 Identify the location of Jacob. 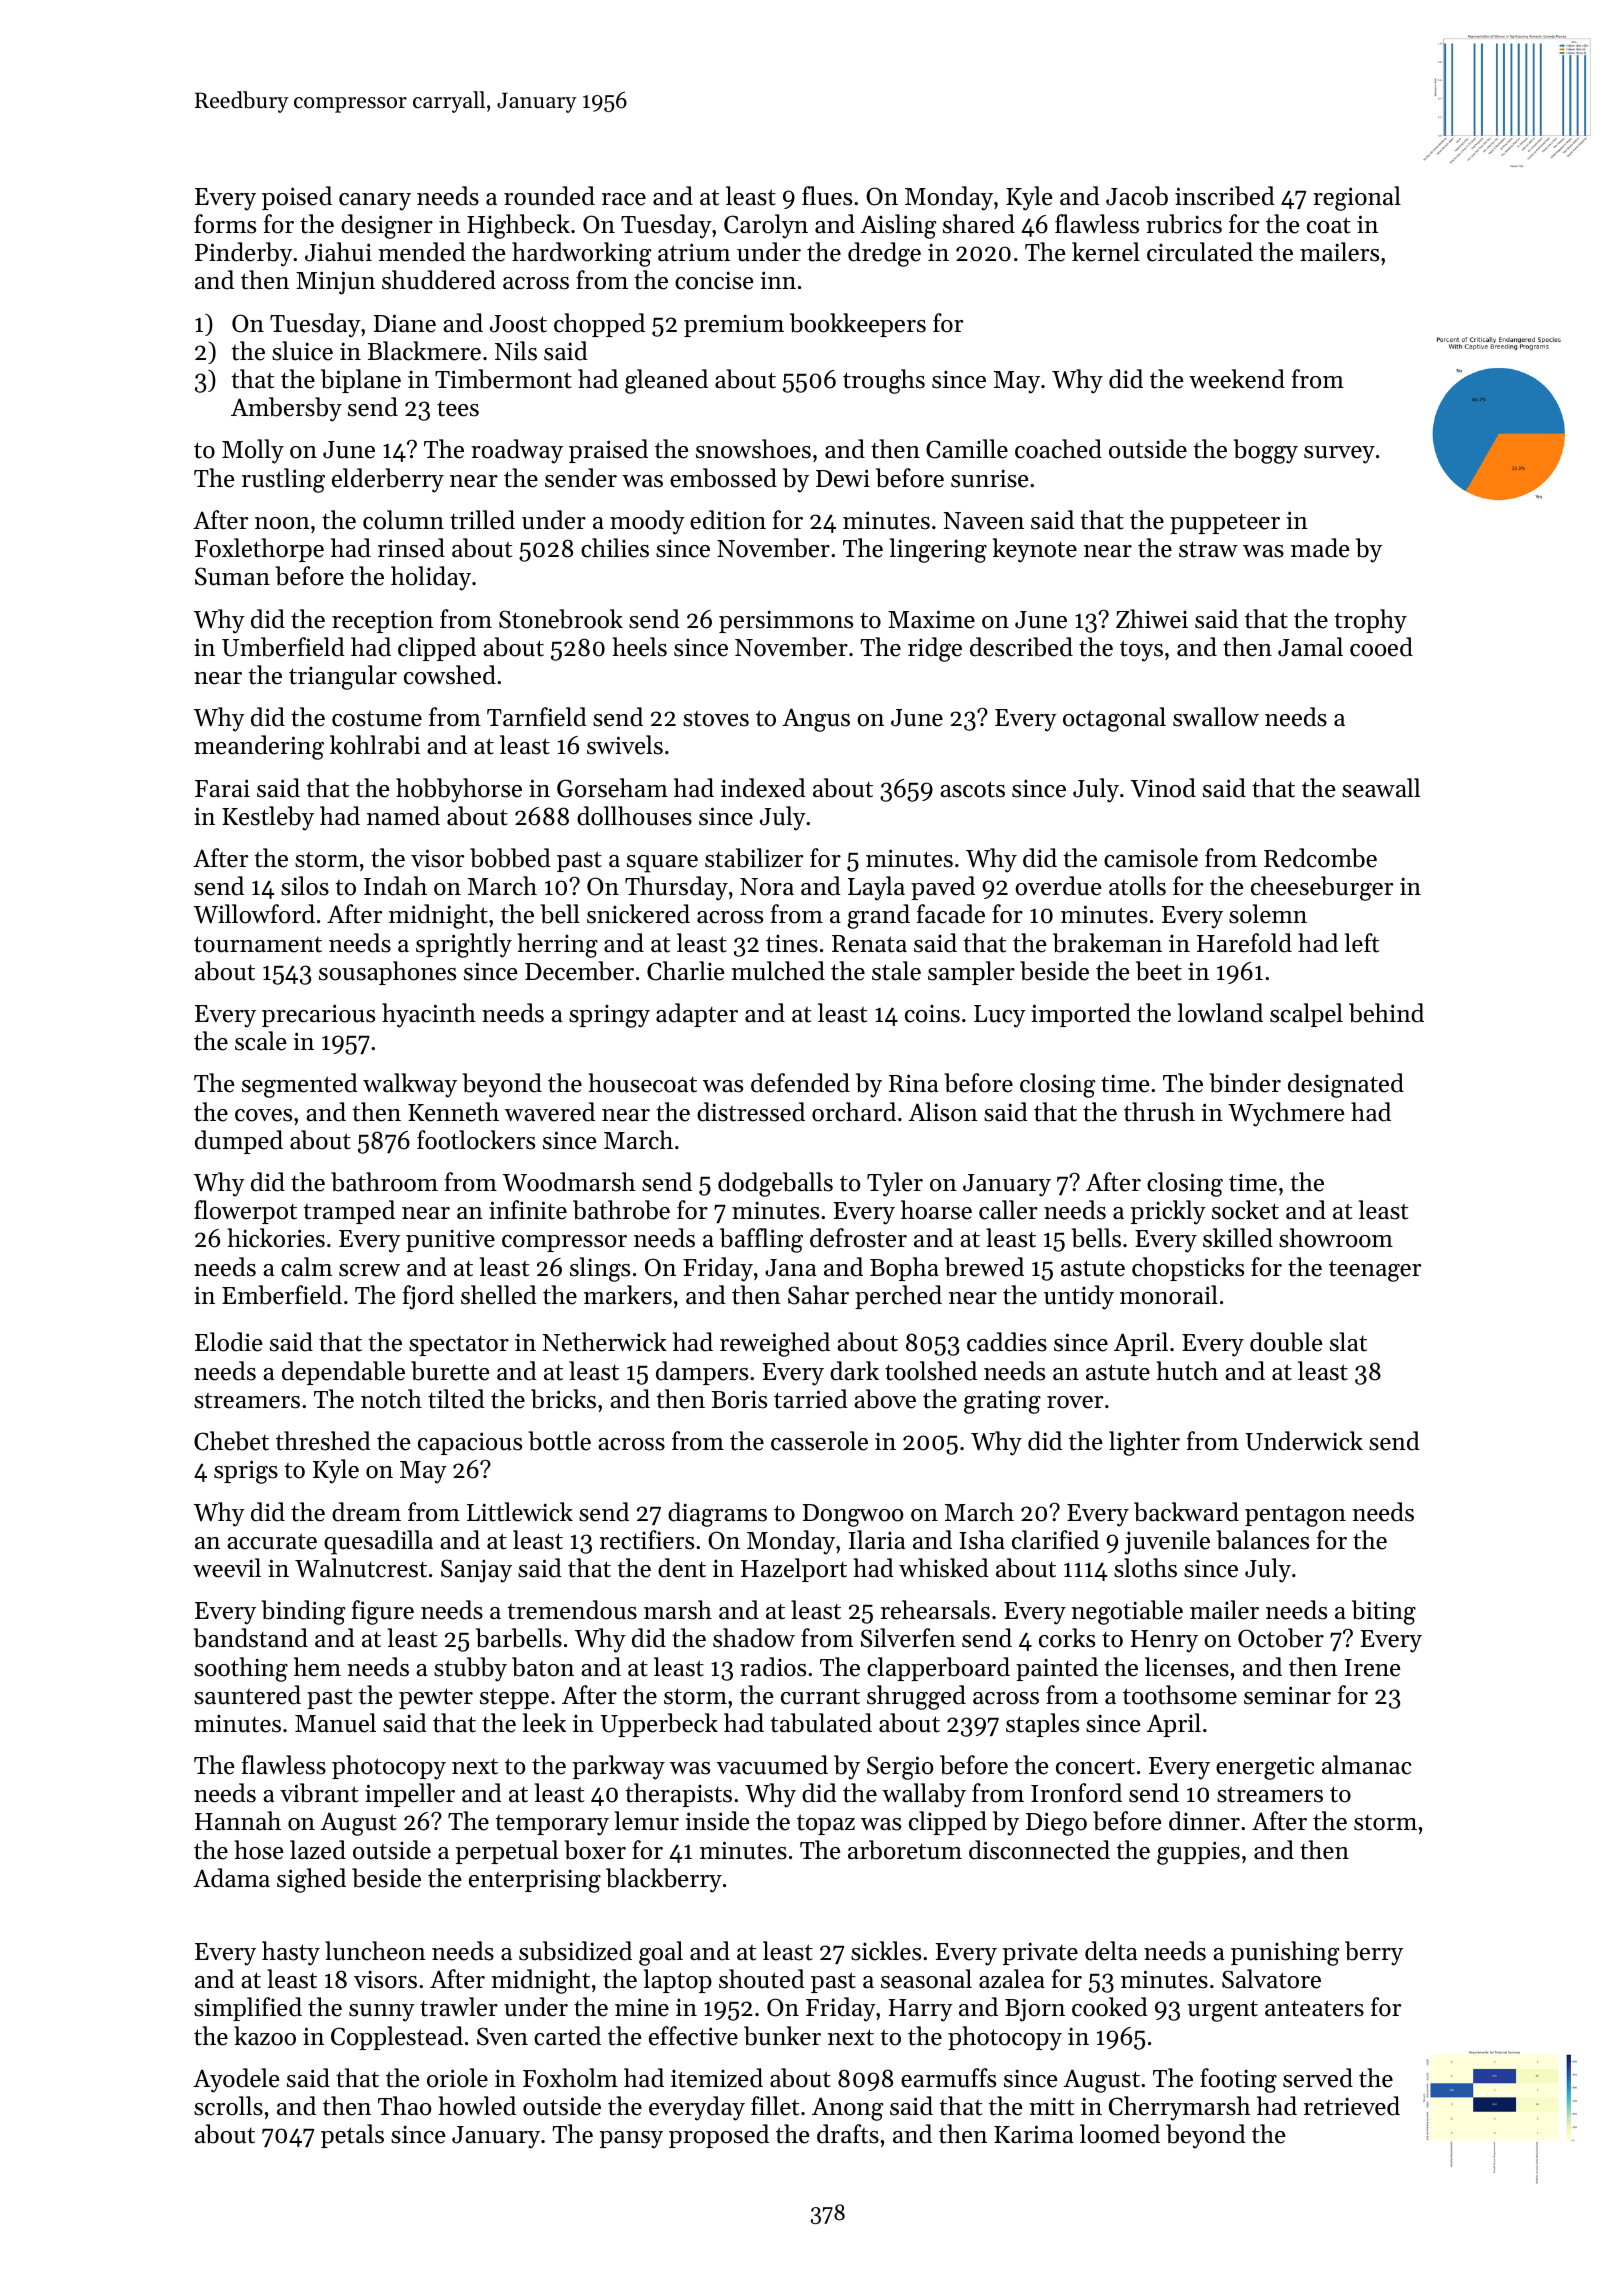
(1137, 196).
